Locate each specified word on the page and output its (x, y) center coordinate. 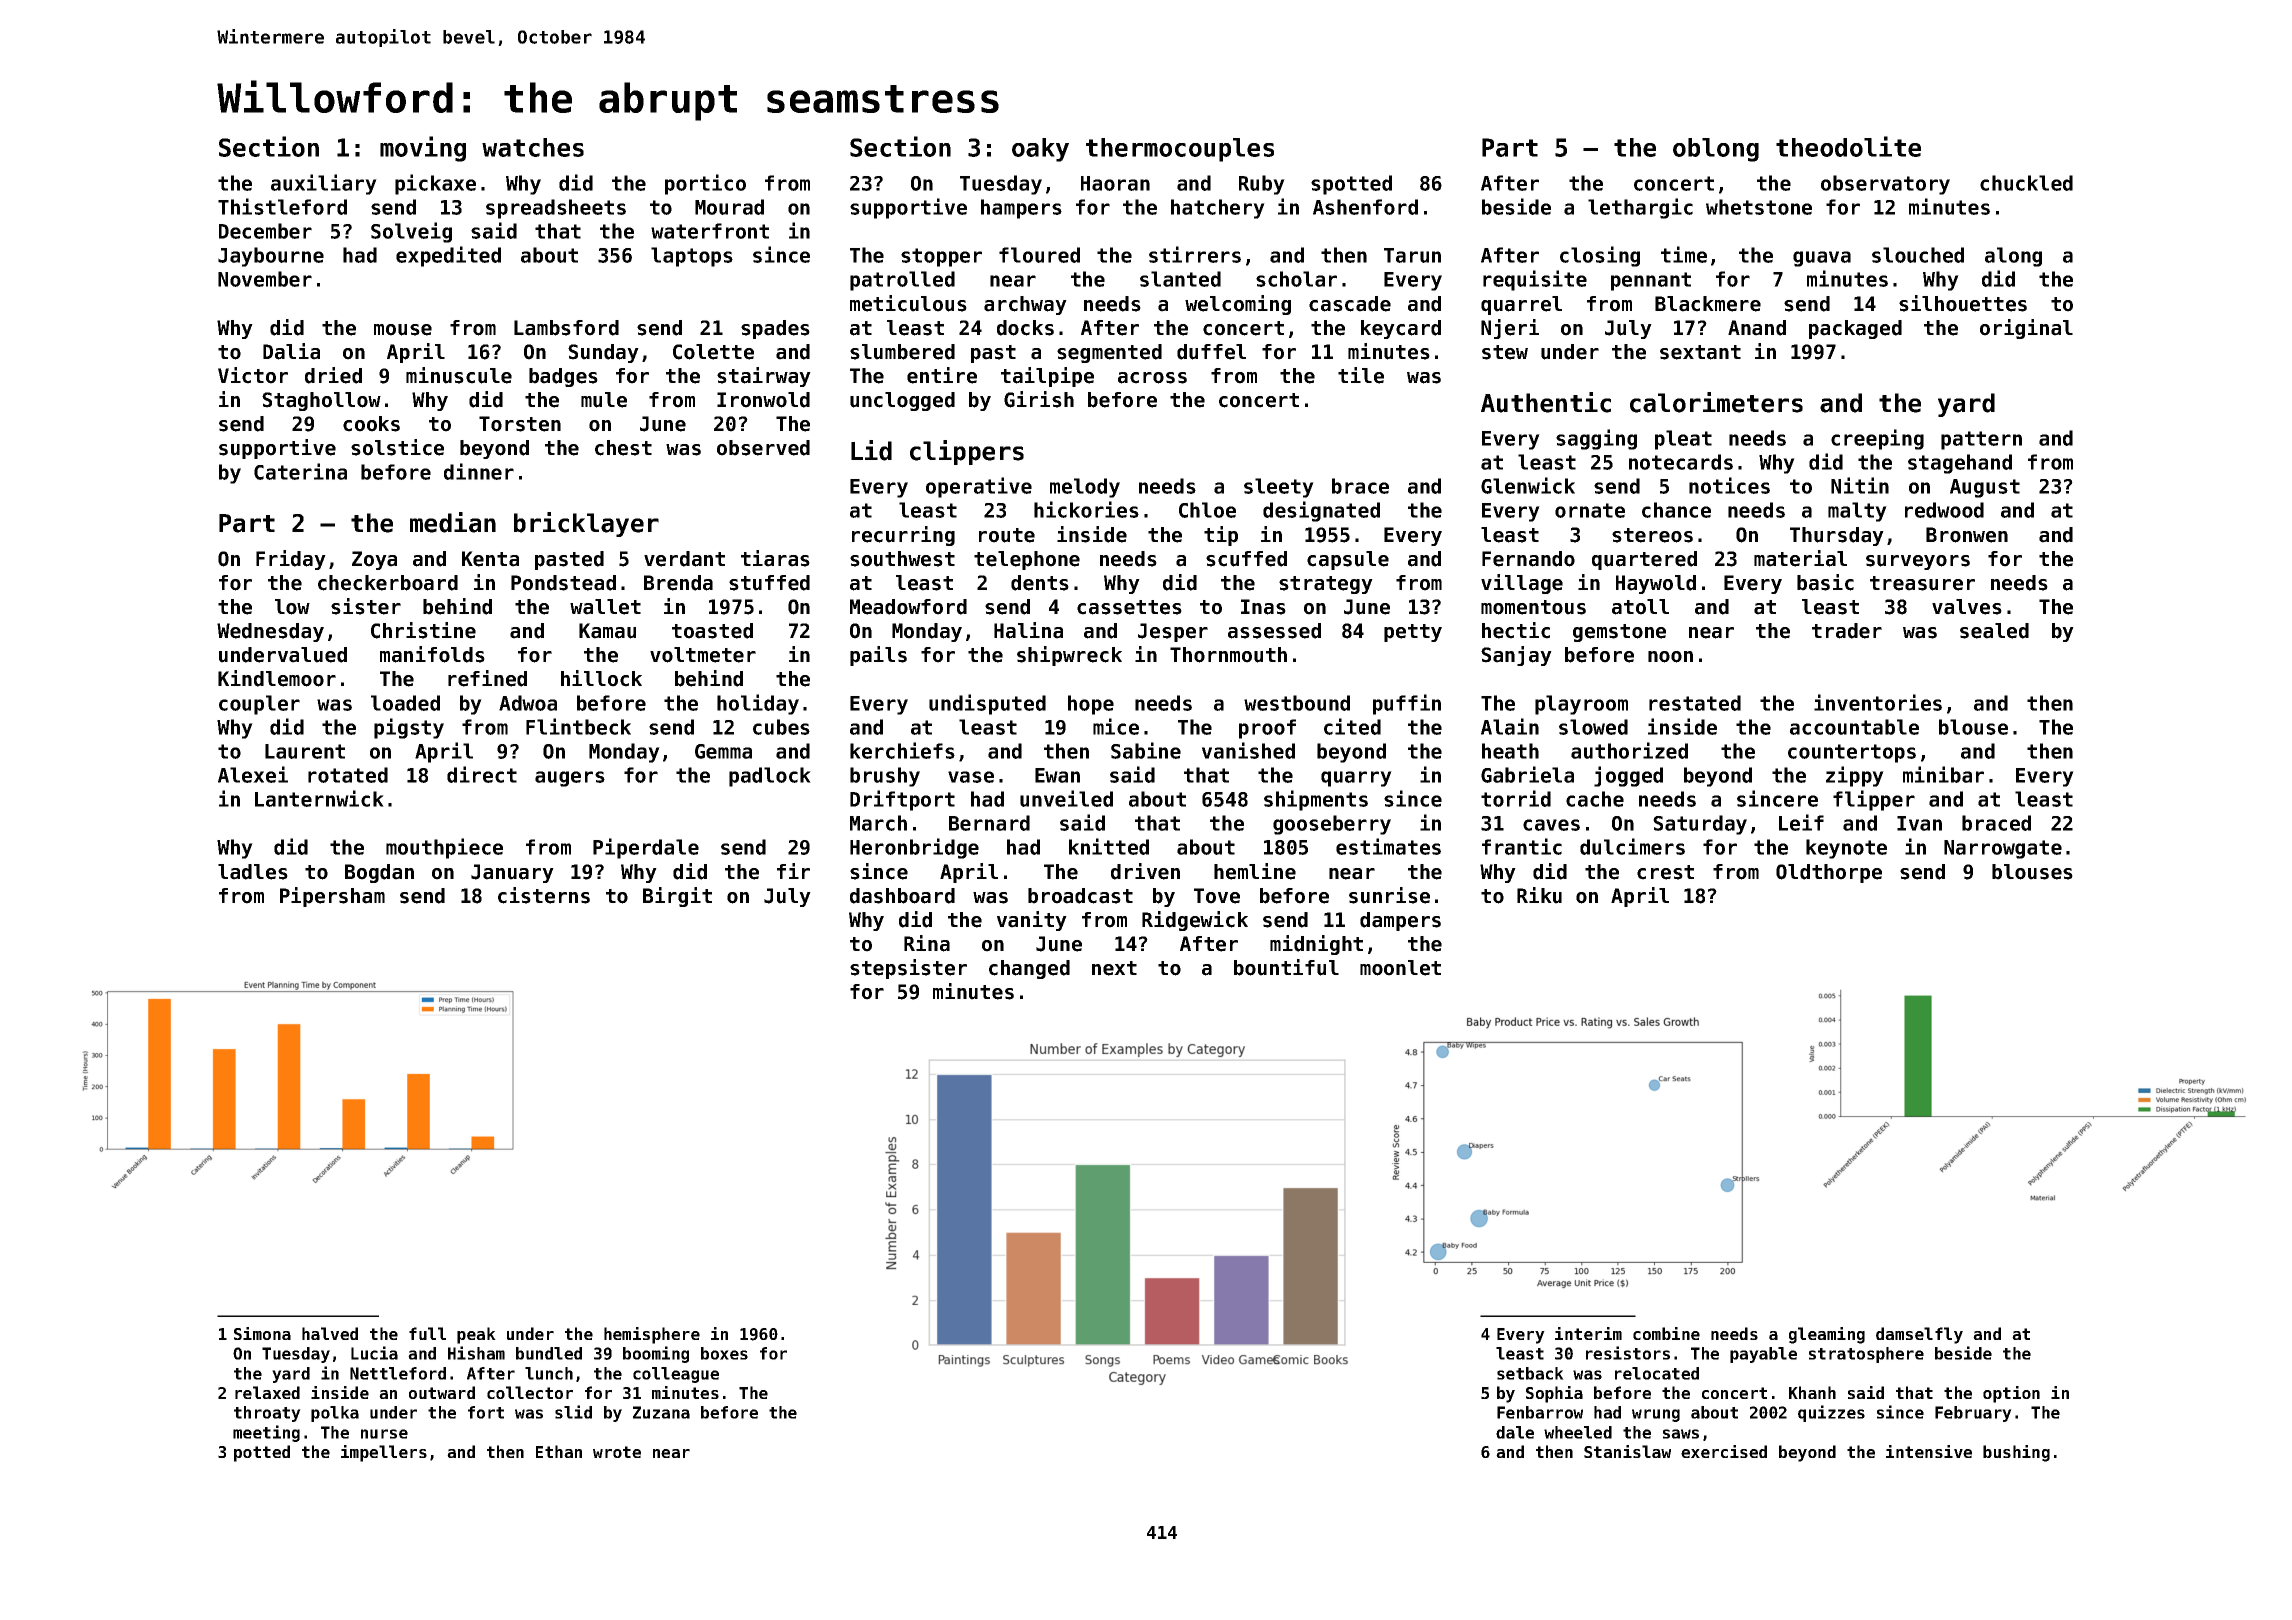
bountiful (1286, 967)
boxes (724, 1353)
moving (423, 149)
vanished (1248, 750)
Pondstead (563, 583)
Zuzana (661, 1412)
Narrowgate (2003, 849)
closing (1600, 256)
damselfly (1919, 1335)
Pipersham (332, 897)
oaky (1040, 150)
